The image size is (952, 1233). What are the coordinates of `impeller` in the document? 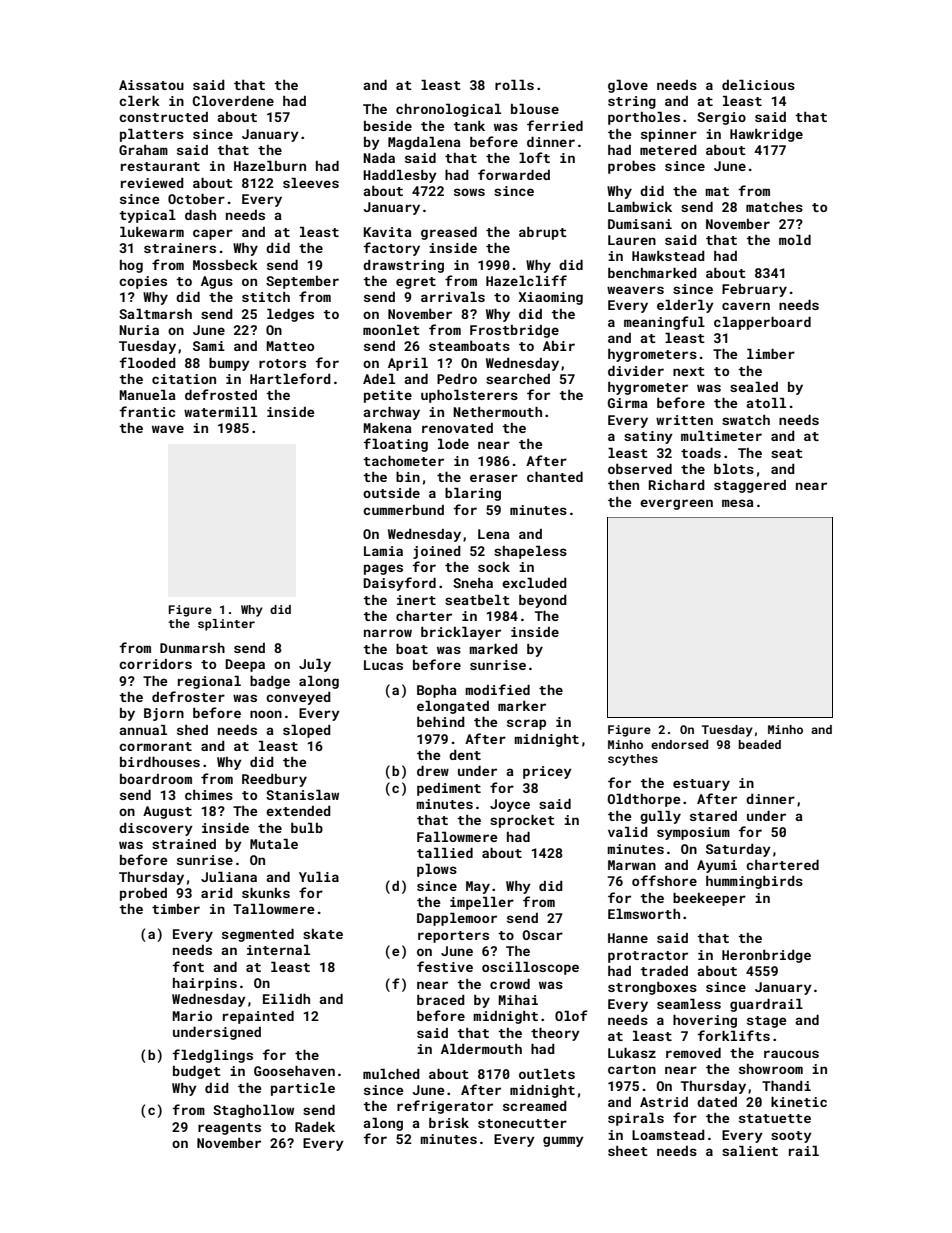 It's located at (482, 903).
